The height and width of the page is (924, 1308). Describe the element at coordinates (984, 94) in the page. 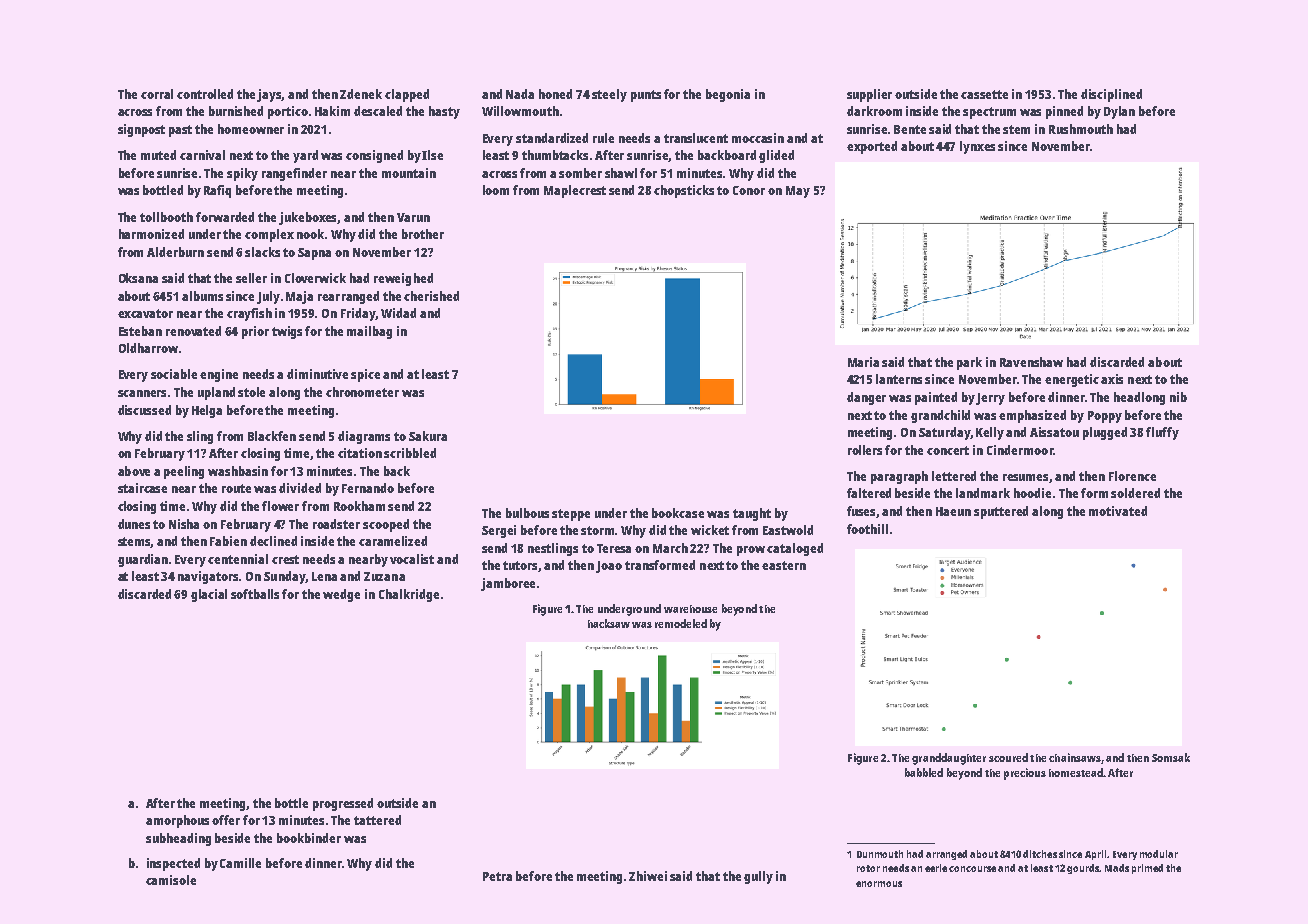

I see `cassette` at that location.
